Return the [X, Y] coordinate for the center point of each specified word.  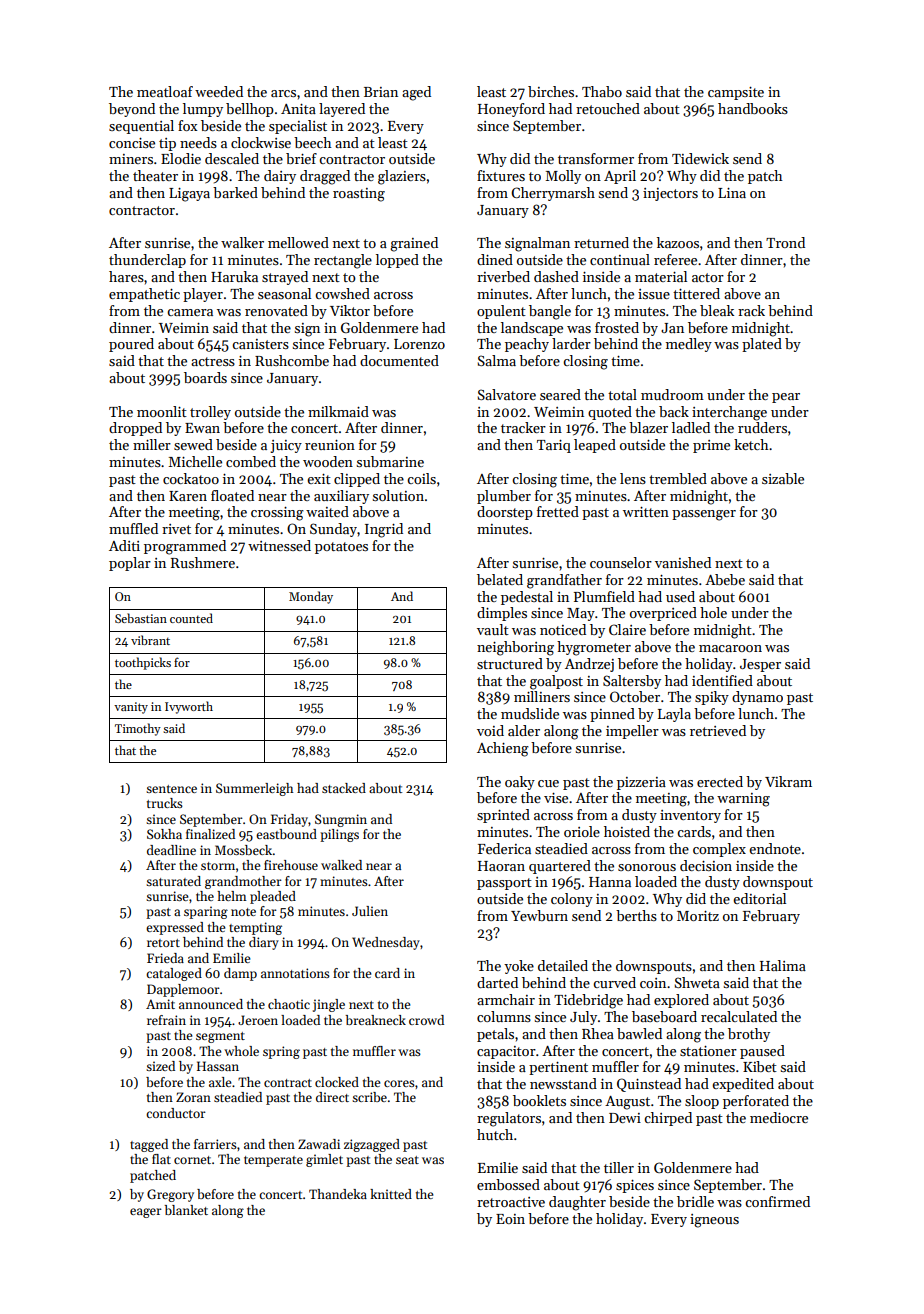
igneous [714, 1221]
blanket [186, 1210]
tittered [696, 293]
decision [706, 865]
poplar [130, 564]
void [490, 730]
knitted [391, 1194]
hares [126, 276]
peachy [527, 345]
